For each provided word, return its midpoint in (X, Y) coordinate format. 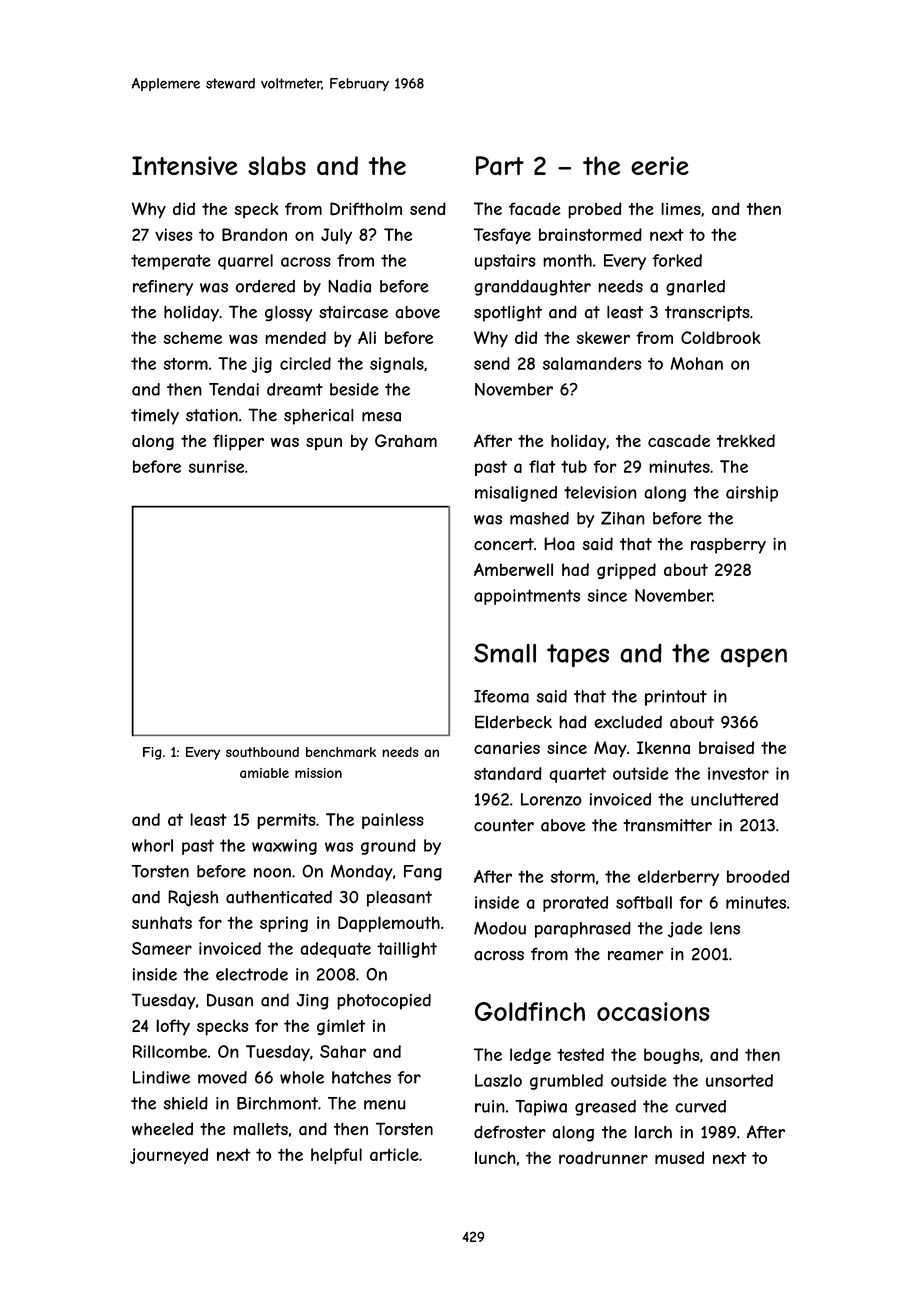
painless (393, 821)
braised (726, 747)
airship (752, 494)
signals (397, 365)
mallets (260, 1129)
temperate (171, 262)
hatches (361, 1077)
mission (318, 773)
